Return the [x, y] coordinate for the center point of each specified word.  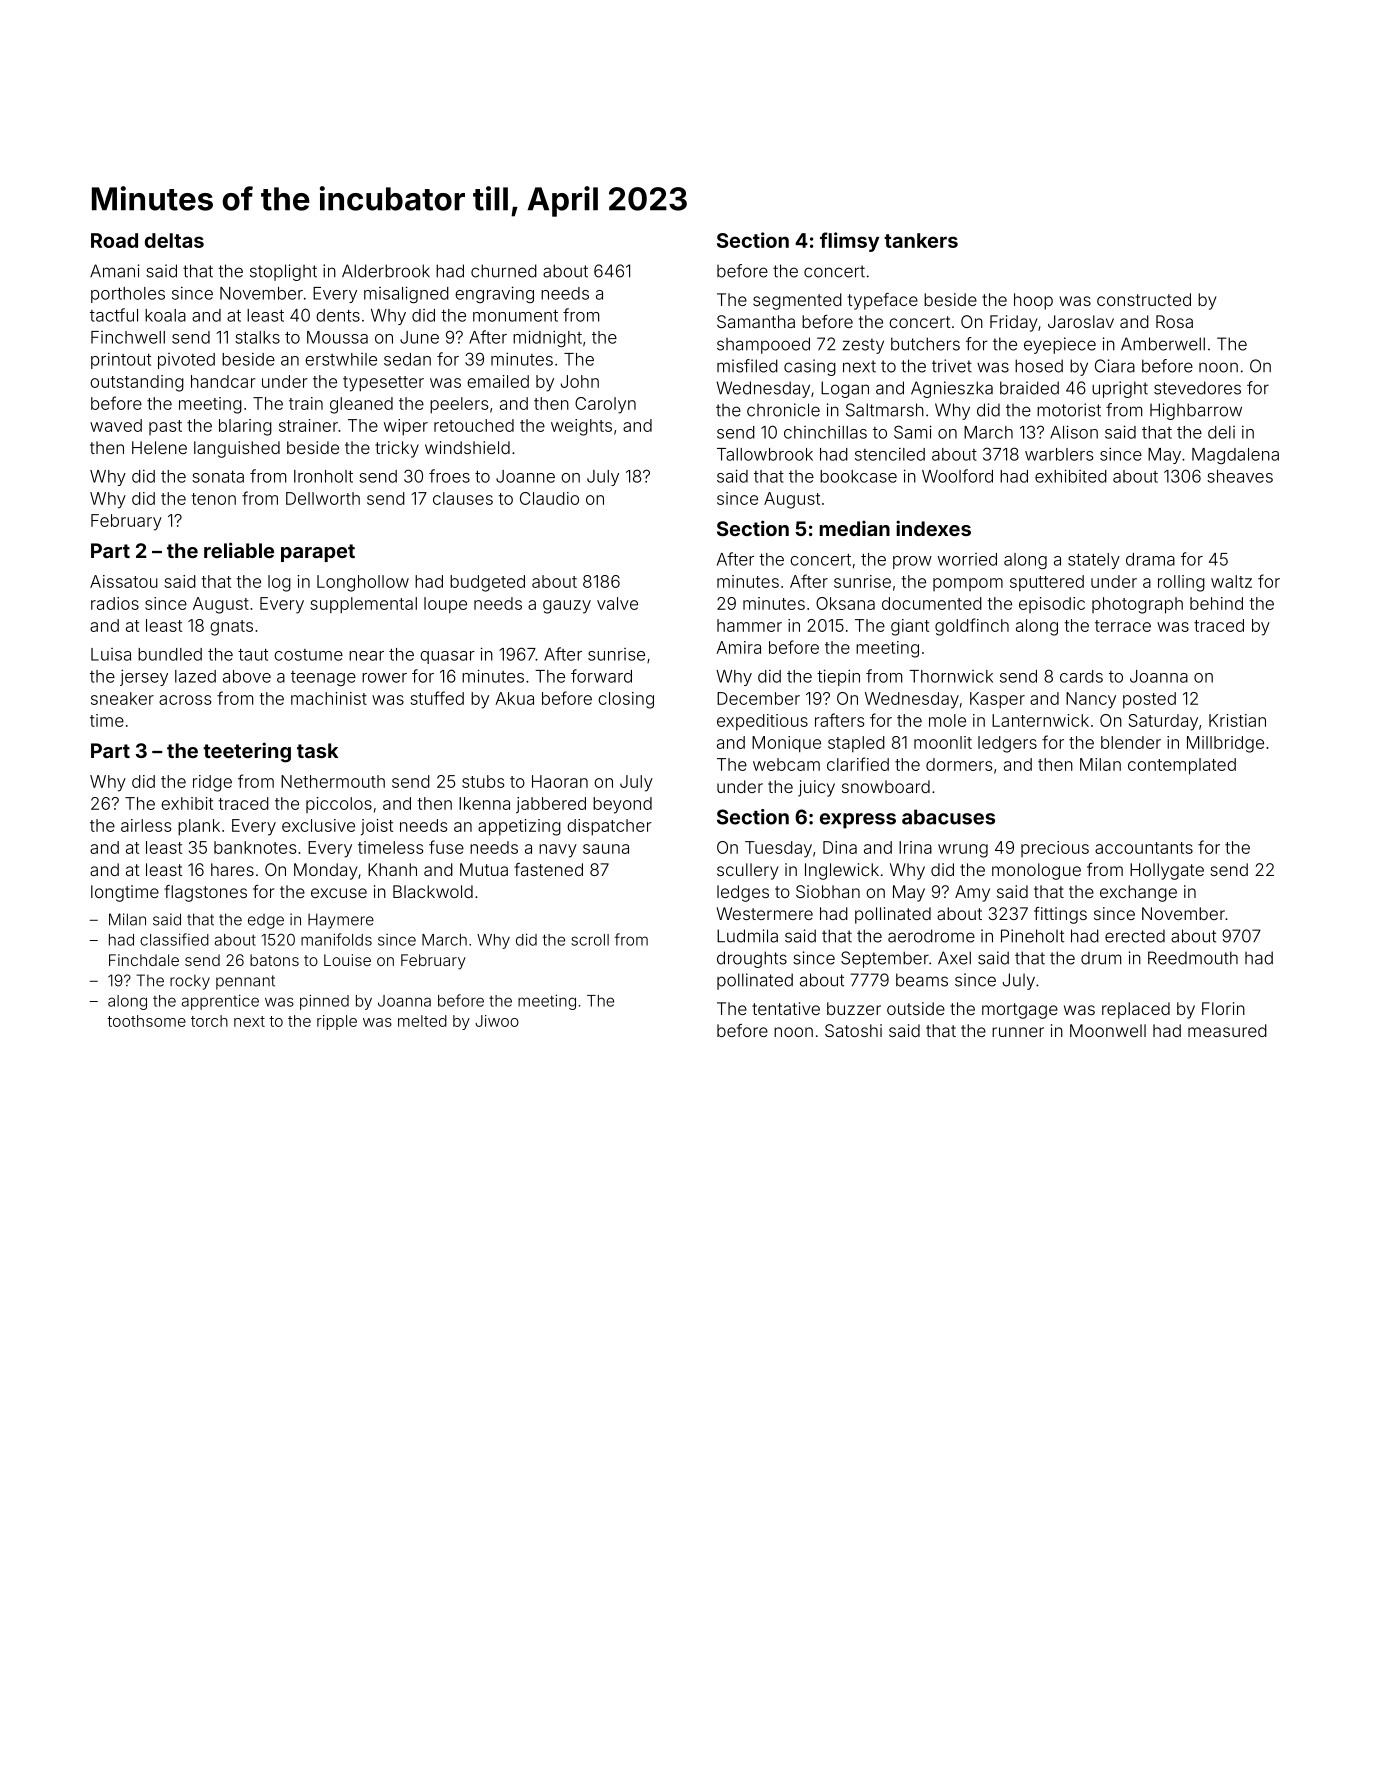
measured [1227, 1030]
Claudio [549, 498]
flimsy [849, 242]
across [185, 700]
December [758, 698]
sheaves [1240, 476]
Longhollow [363, 583]
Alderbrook [386, 271]
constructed [1144, 299]
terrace [1123, 626]
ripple [337, 1022]
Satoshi [853, 1030]
